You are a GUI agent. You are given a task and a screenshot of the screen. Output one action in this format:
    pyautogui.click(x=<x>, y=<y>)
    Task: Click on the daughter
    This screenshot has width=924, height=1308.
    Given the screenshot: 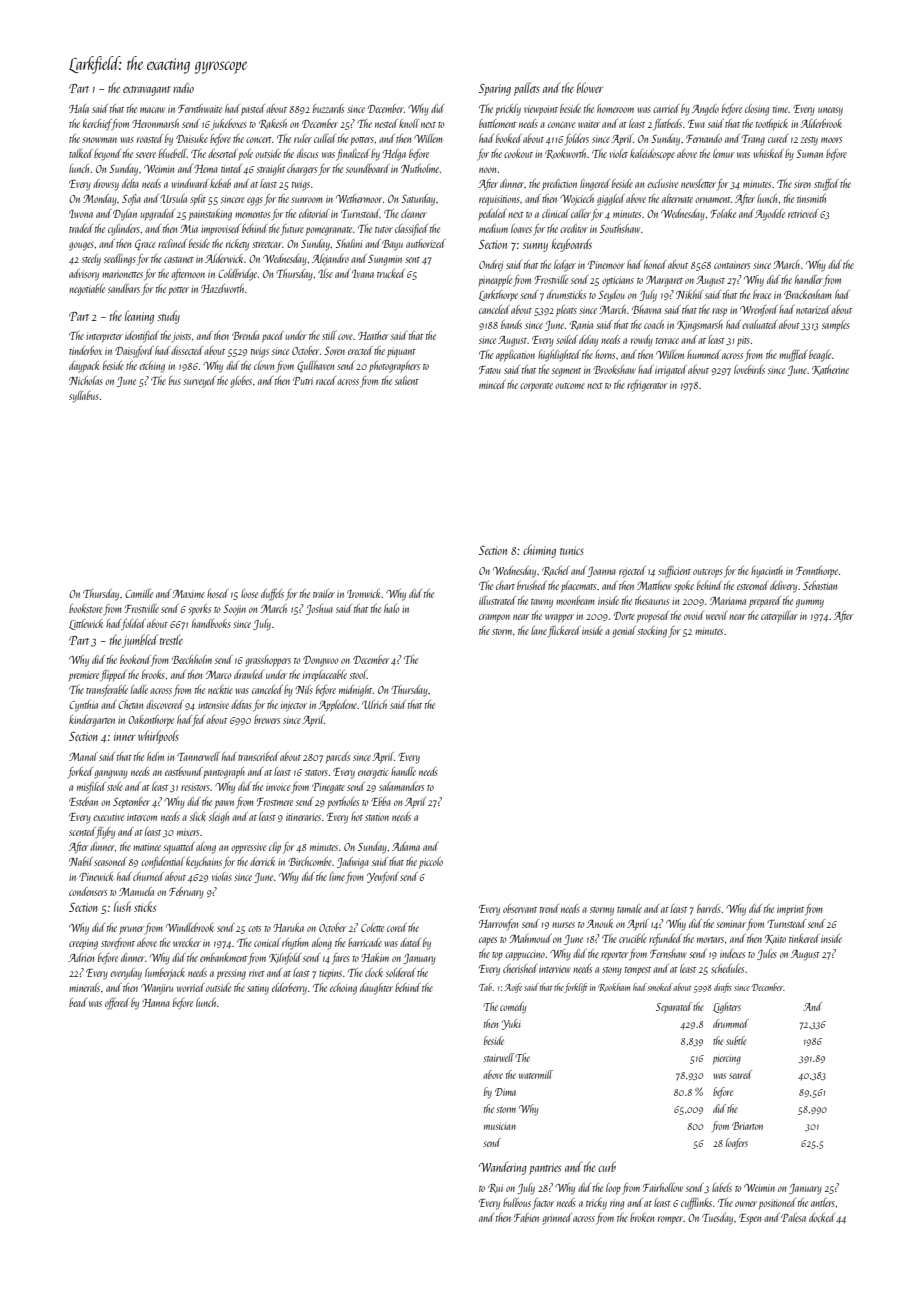 What is the action you would take?
    pyautogui.click(x=376, y=989)
